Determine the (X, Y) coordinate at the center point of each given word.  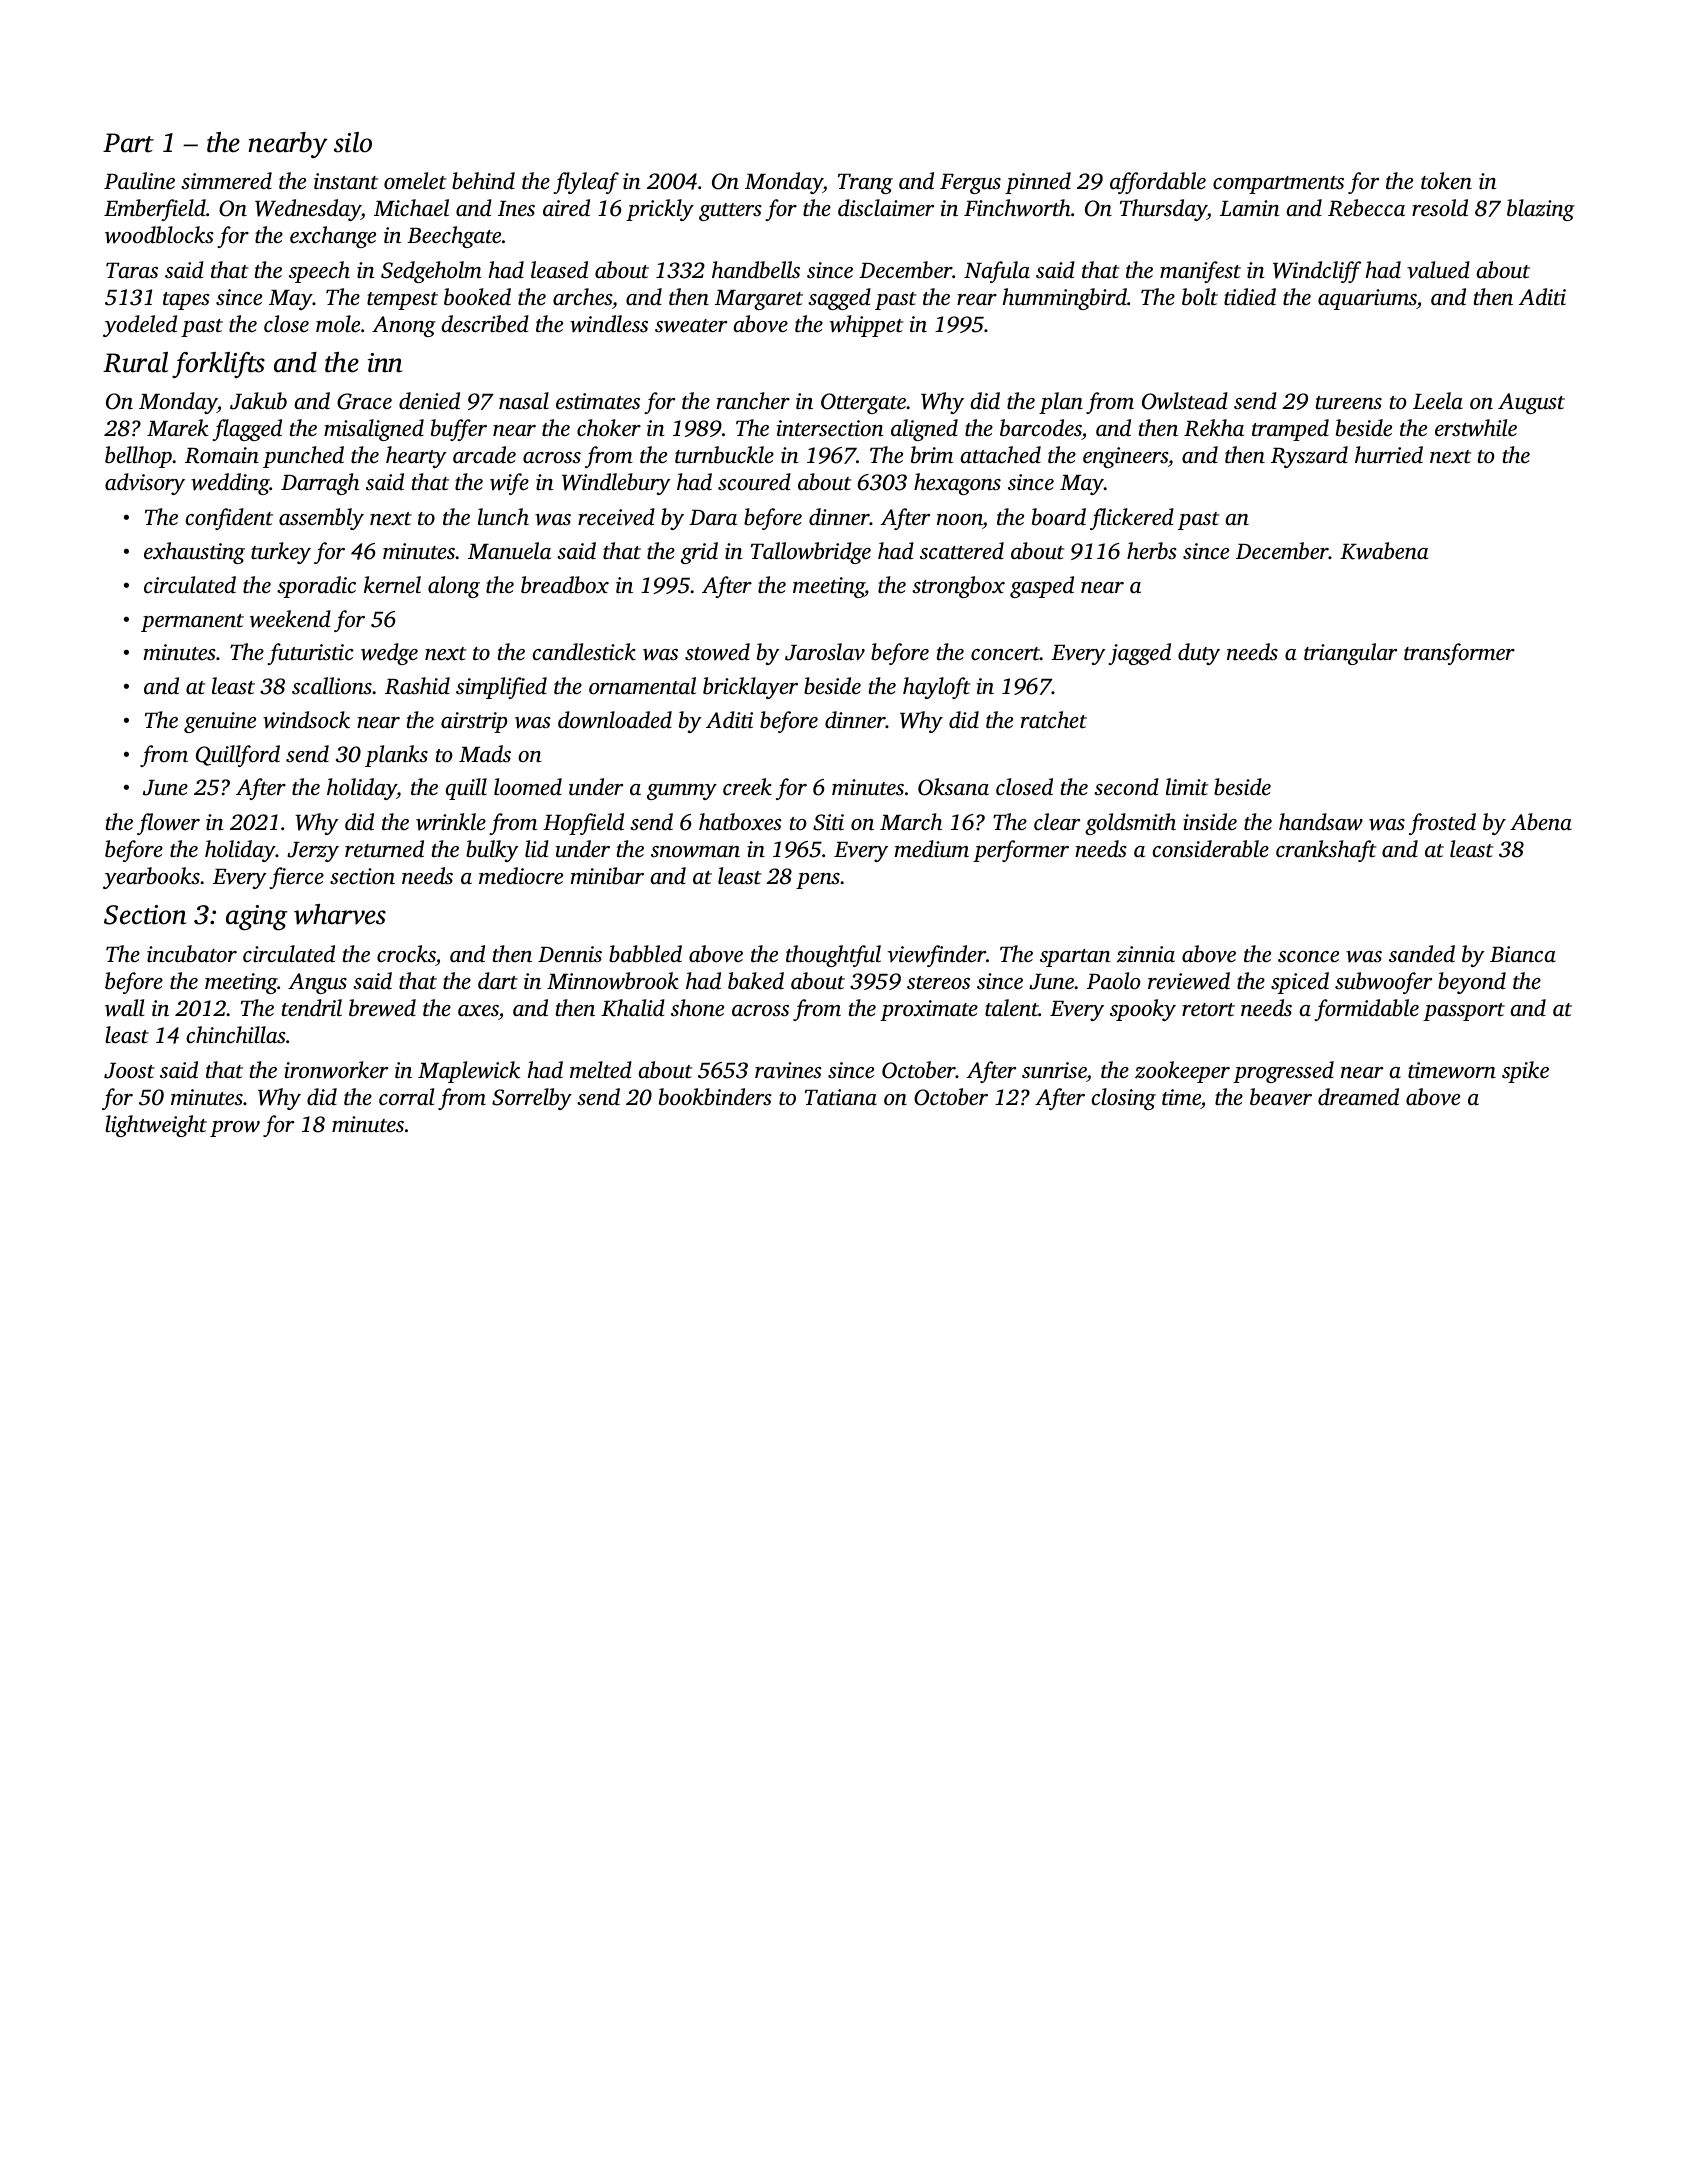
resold (1440, 208)
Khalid (633, 1008)
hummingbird (1065, 299)
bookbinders (715, 1097)
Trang (865, 184)
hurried (1389, 455)
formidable (1366, 1010)
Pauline (139, 181)
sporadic (316, 587)
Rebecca (1366, 208)
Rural (135, 362)
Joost (129, 1071)
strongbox (958, 587)
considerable (1211, 849)
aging (257, 918)
